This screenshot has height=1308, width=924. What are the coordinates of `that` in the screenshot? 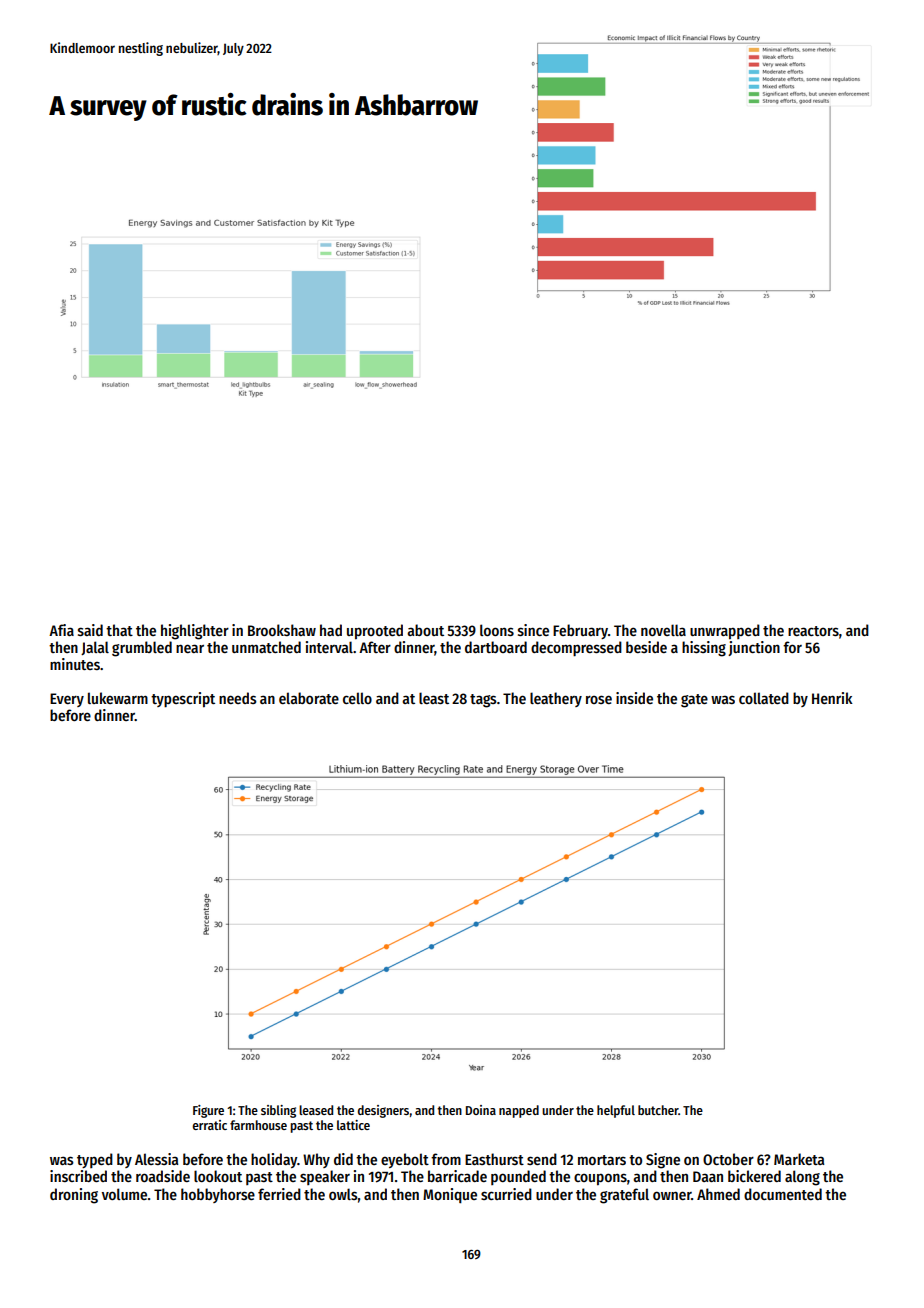 It's located at (119, 630).
